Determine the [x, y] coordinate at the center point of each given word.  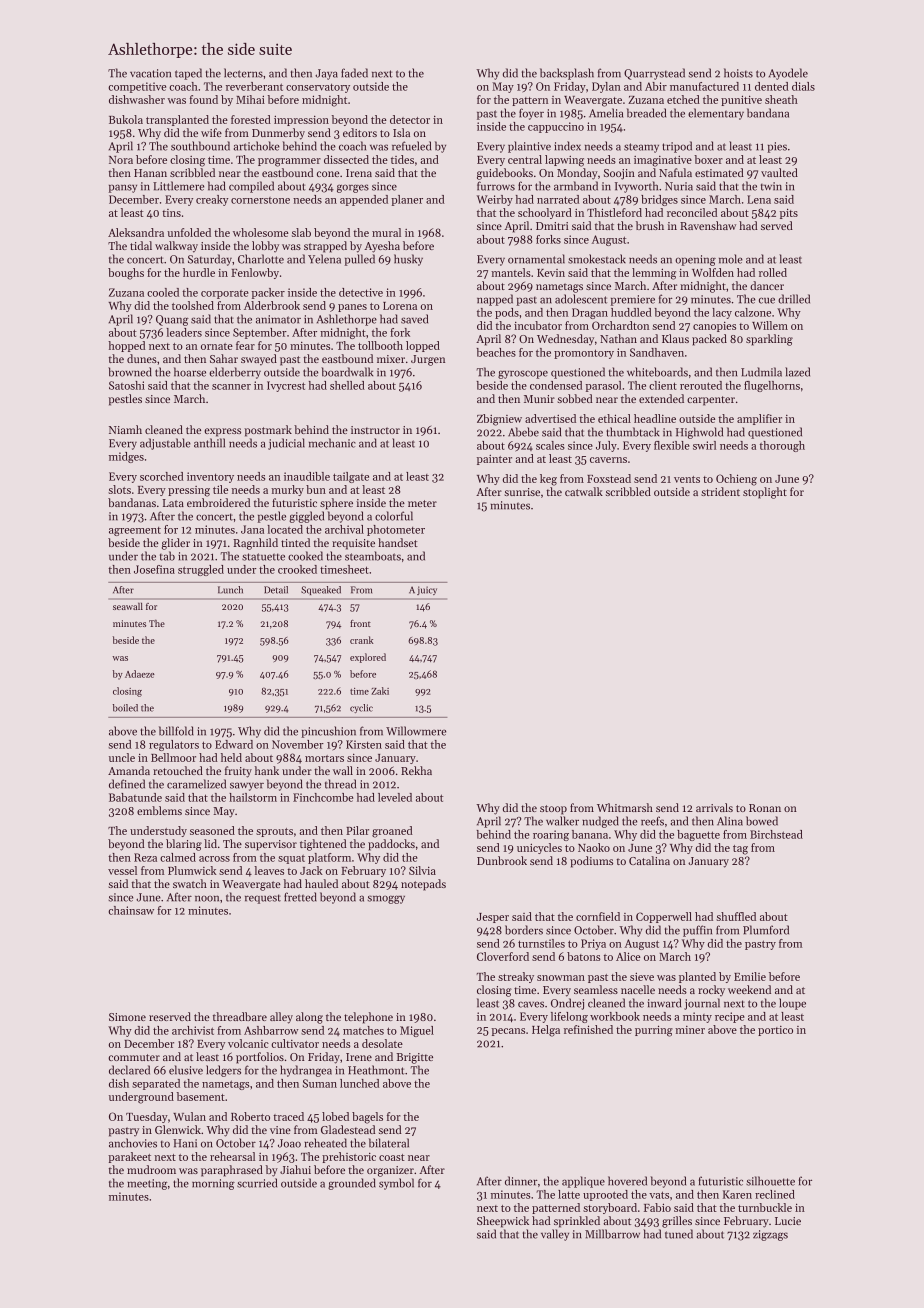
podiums [591, 862]
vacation [150, 73]
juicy [427, 590]
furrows [496, 186]
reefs [652, 821]
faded [354, 73]
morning [213, 1184]
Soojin [619, 174]
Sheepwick [503, 1222]
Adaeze [140, 674]
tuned [679, 1234]
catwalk [584, 491]
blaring [184, 845]
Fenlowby [255, 273]
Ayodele [788, 74]
